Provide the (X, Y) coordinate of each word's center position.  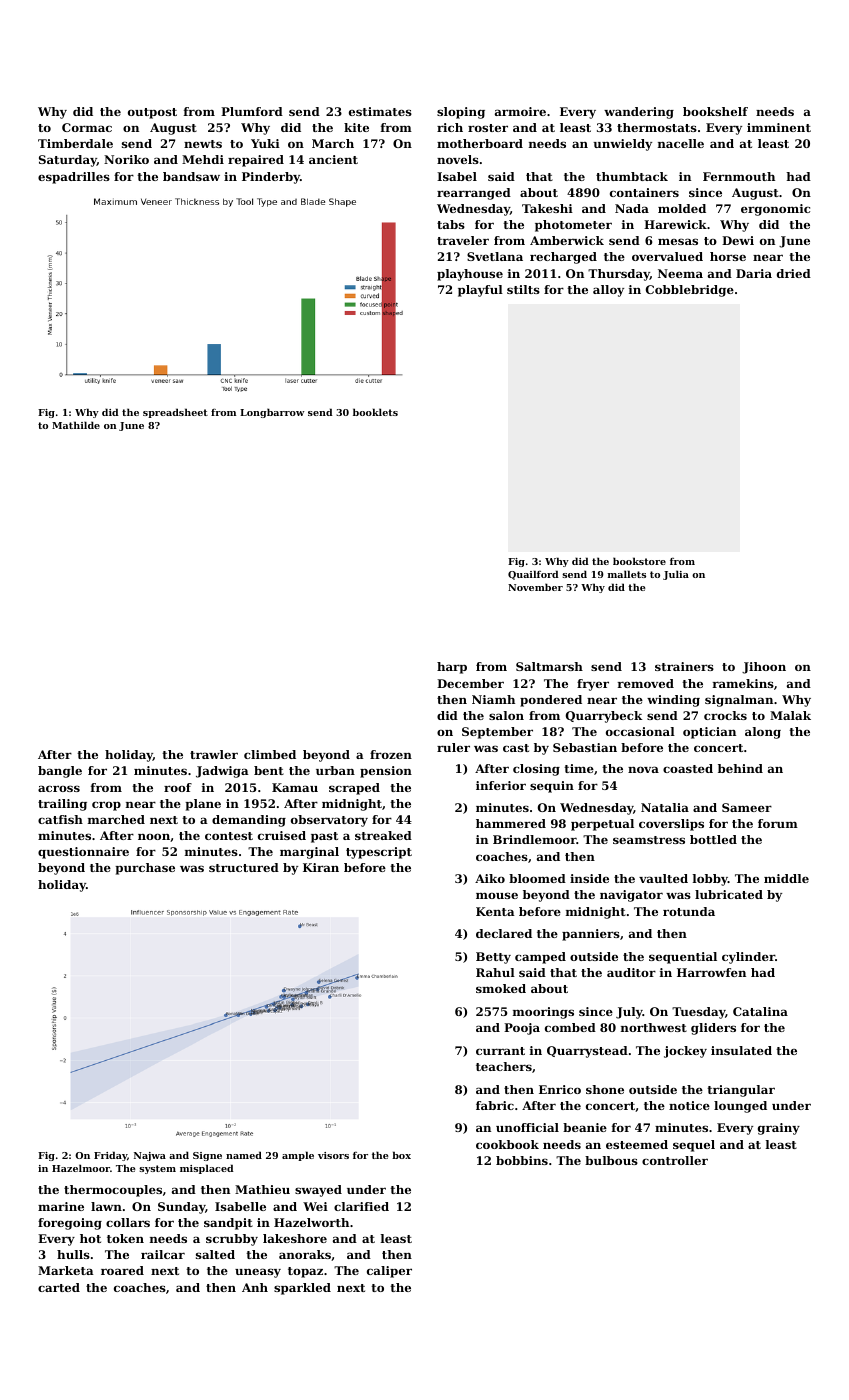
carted (59, 1287)
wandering (639, 113)
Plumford (252, 111)
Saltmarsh (549, 666)
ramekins (743, 683)
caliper (389, 1272)
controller (675, 1160)
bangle (60, 772)
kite (356, 127)
